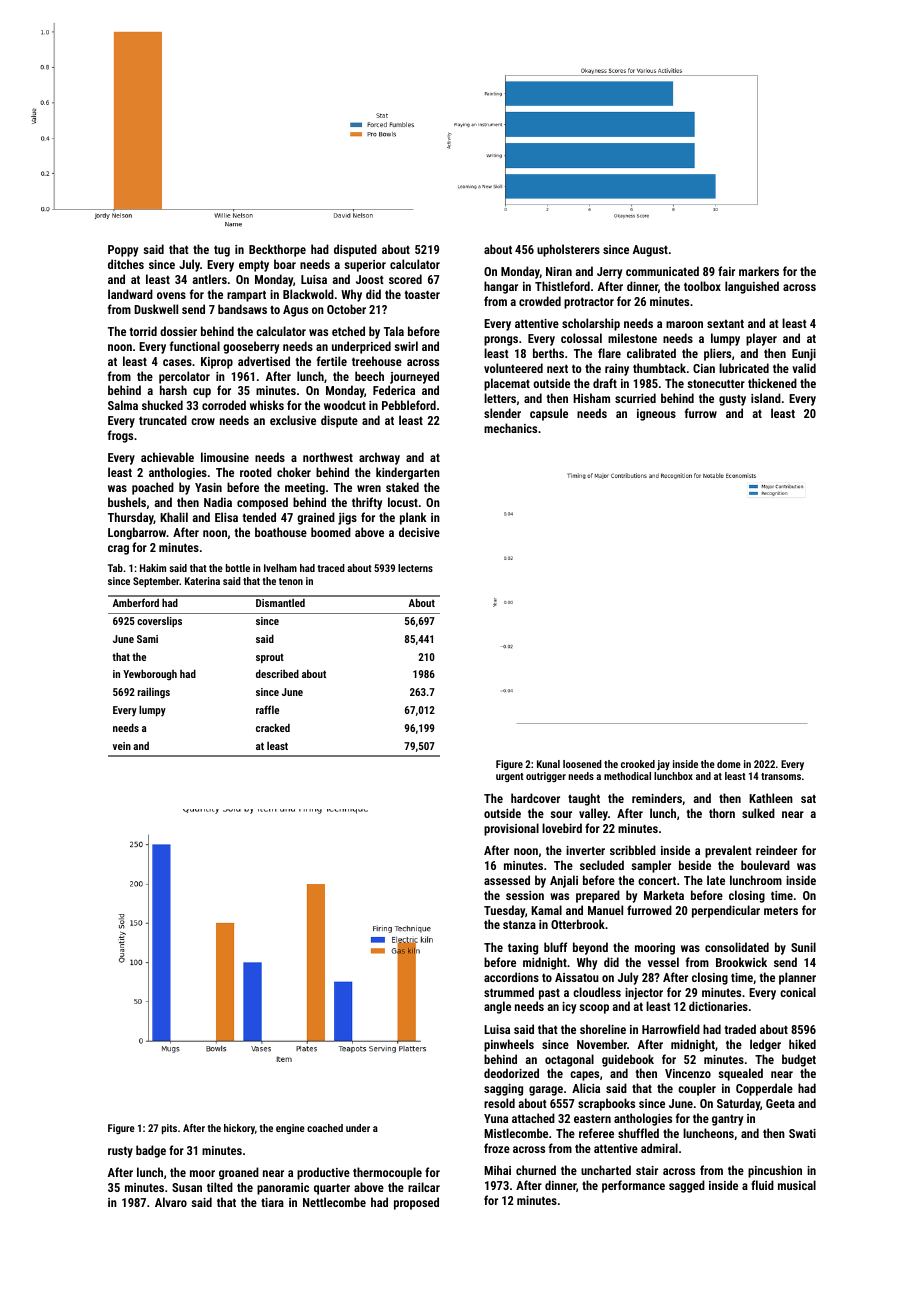  Describe the element at coordinates (273, 727) in the screenshot. I see `cracked` at that location.
